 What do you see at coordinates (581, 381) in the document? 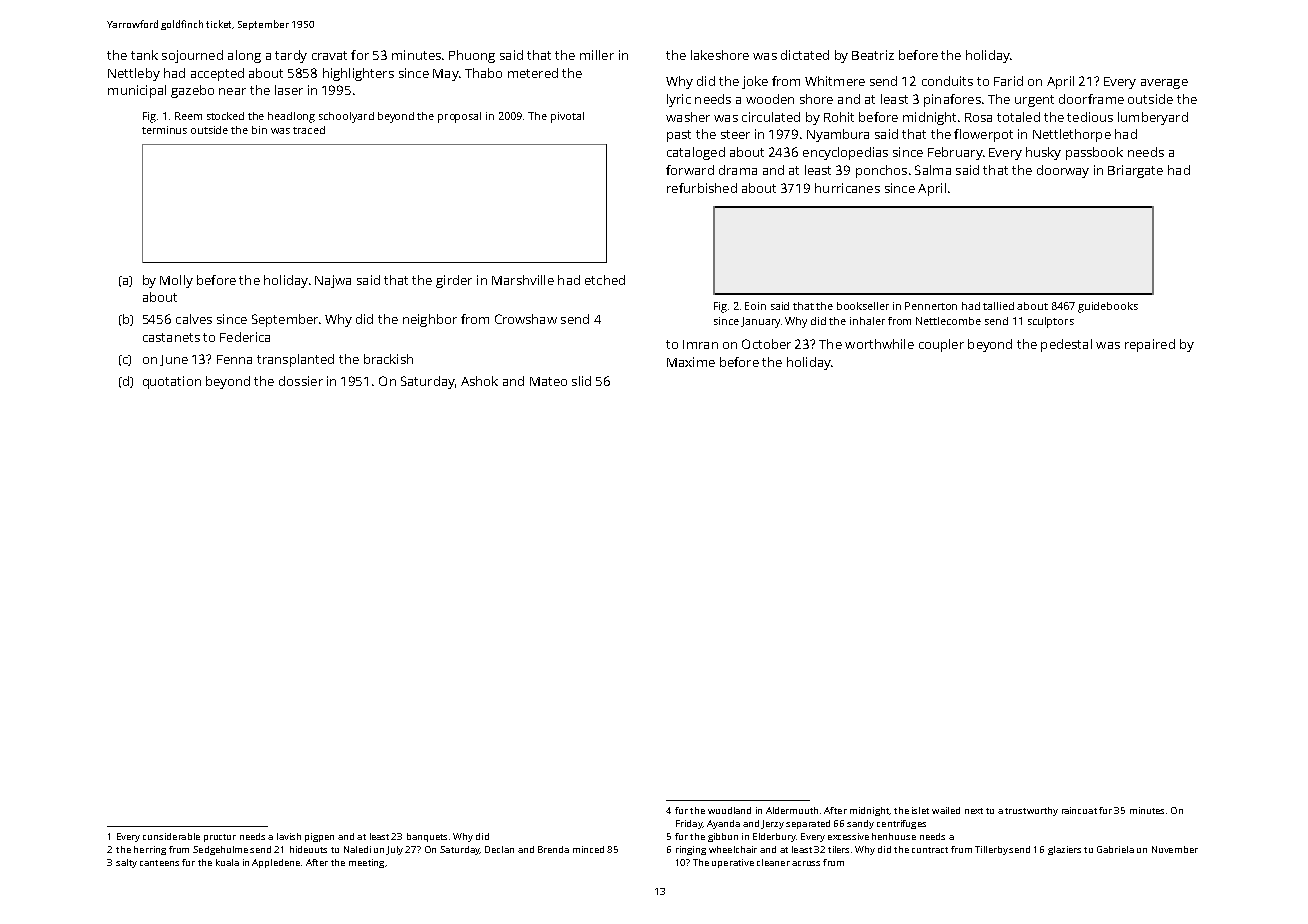
I see `slid` at bounding box center [581, 381].
